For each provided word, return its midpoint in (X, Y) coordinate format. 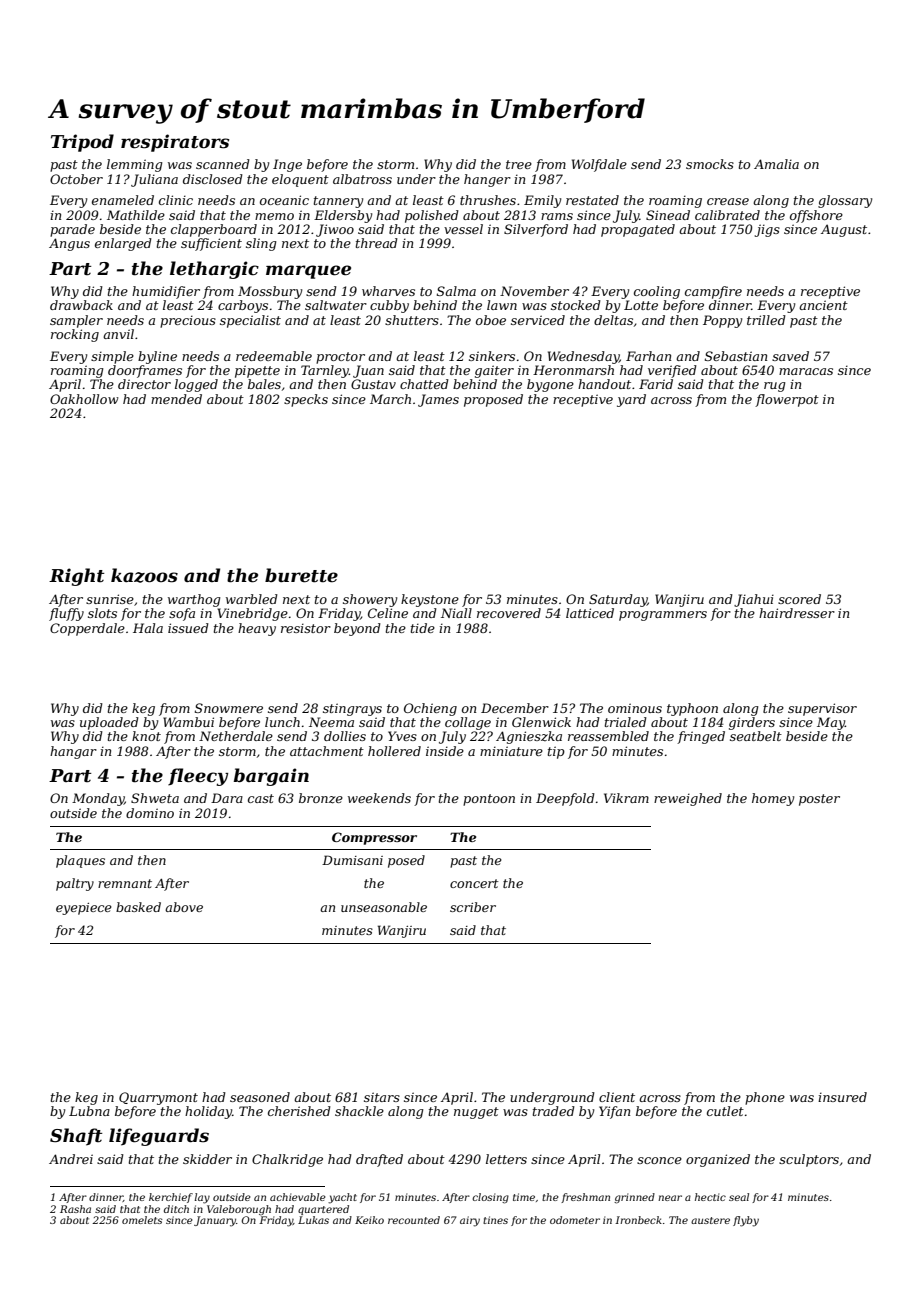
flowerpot (787, 400)
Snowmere (229, 708)
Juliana (154, 180)
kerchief (171, 1198)
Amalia (776, 164)
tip (556, 752)
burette (301, 575)
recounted (414, 1220)
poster (819, 800)
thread (377, 243)
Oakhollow (84, 399)
